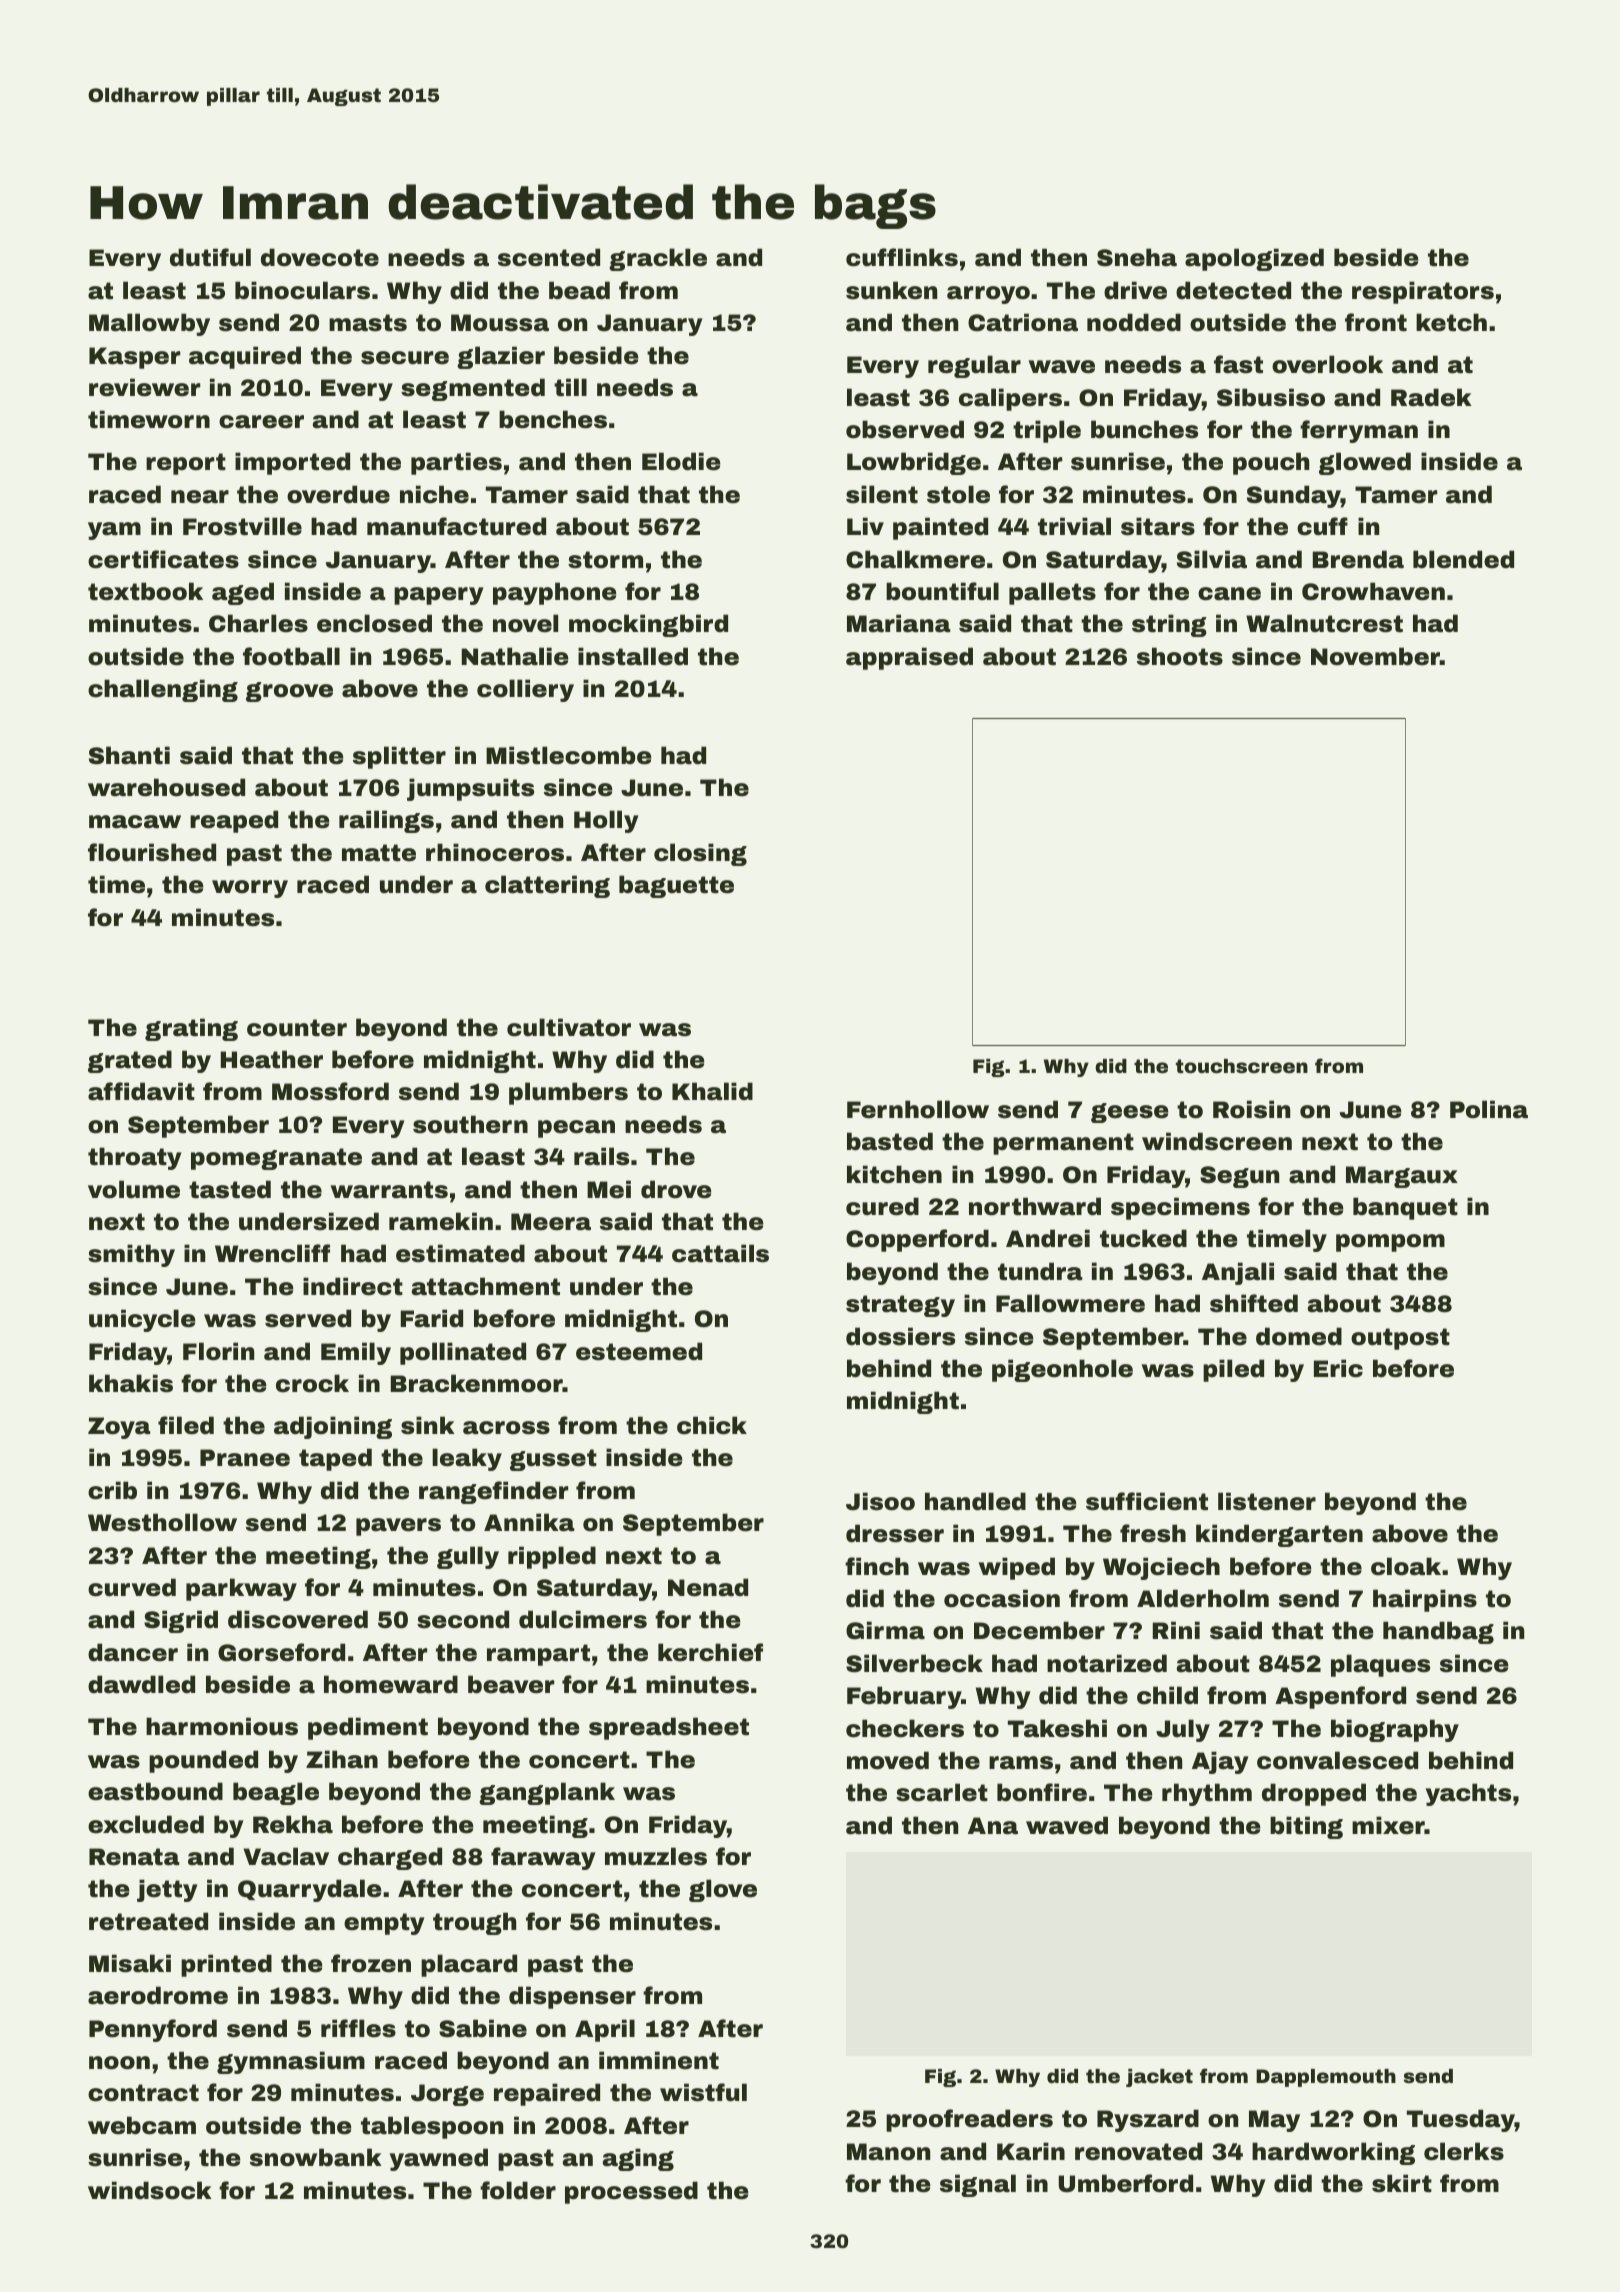  Describe the element at coordinates (891, 290) in the page. I see `sunken` at that location.
